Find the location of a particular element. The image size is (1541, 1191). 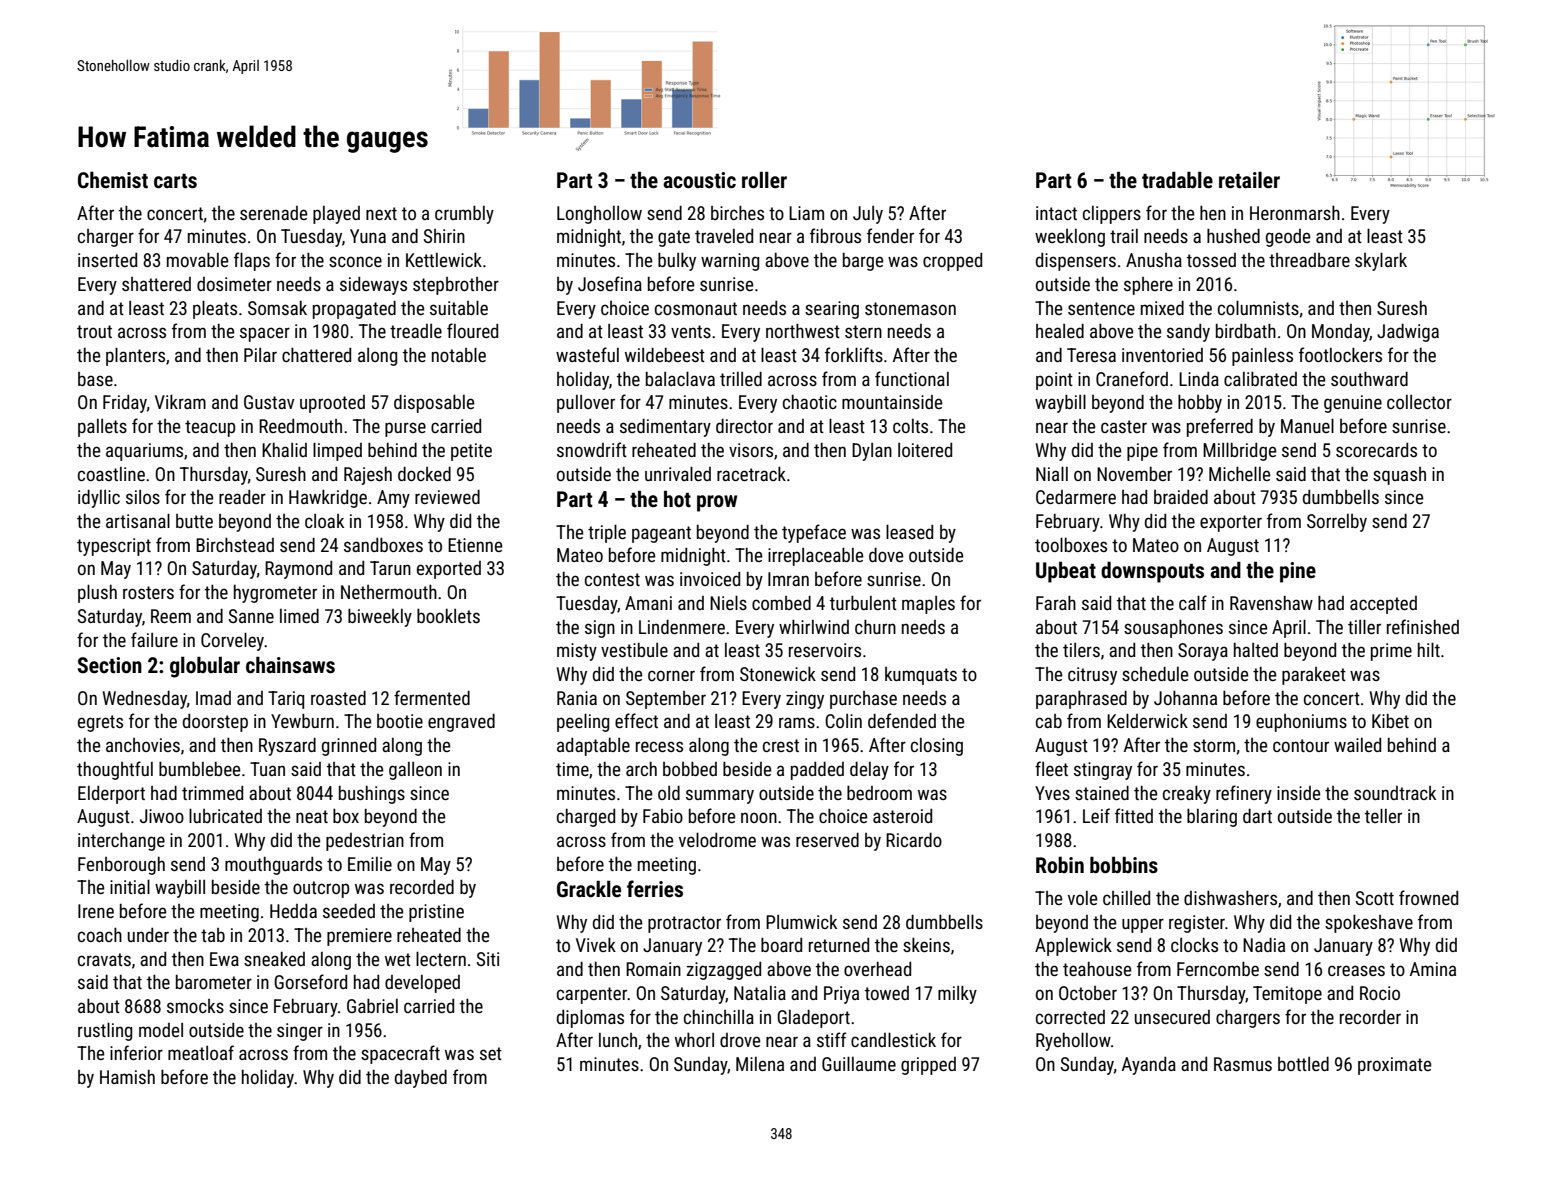

Ayanda is located at coordinates (1149, 1066).
